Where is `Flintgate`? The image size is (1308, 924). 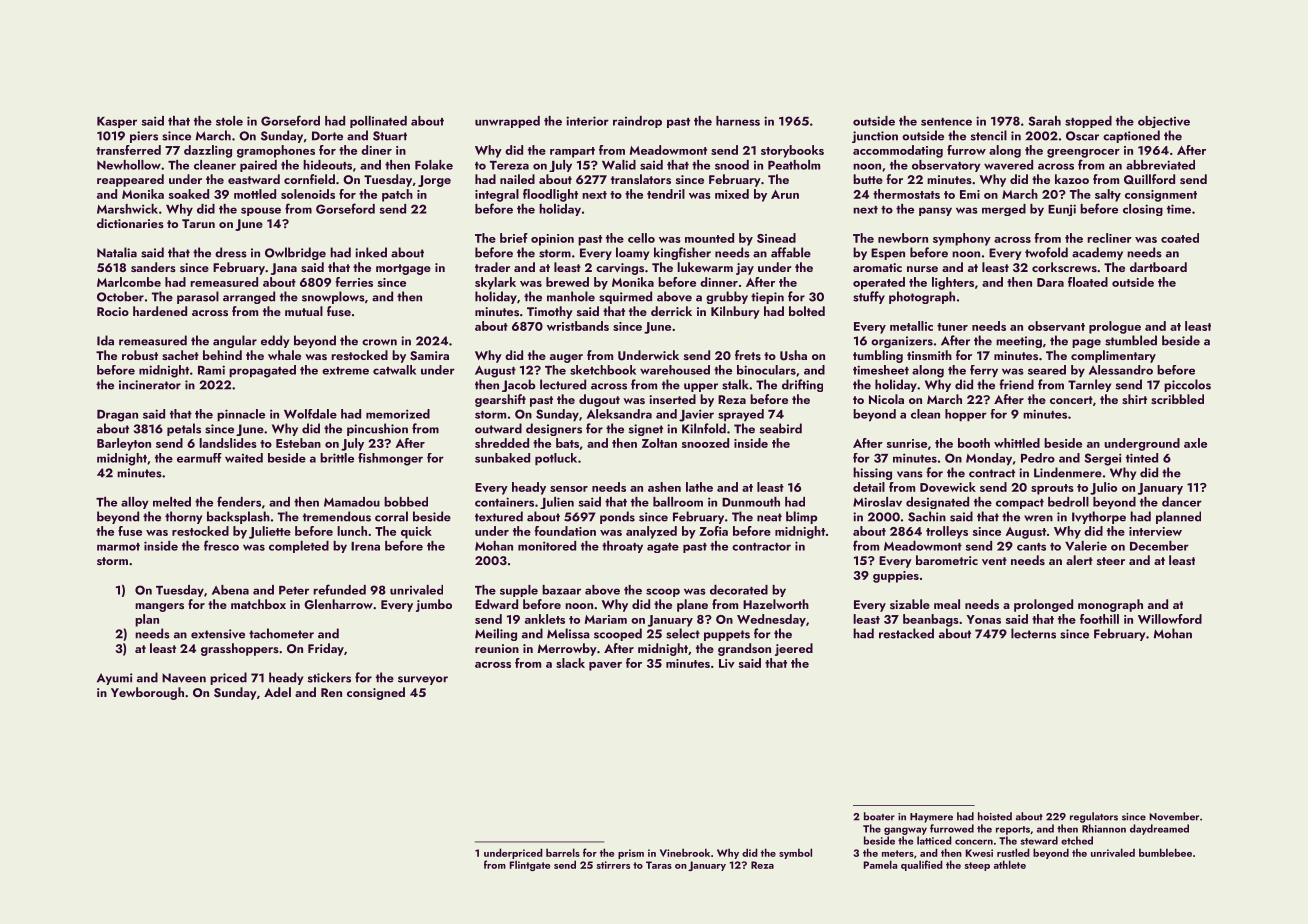
Flintgate is located at coordinates (530, 865).
